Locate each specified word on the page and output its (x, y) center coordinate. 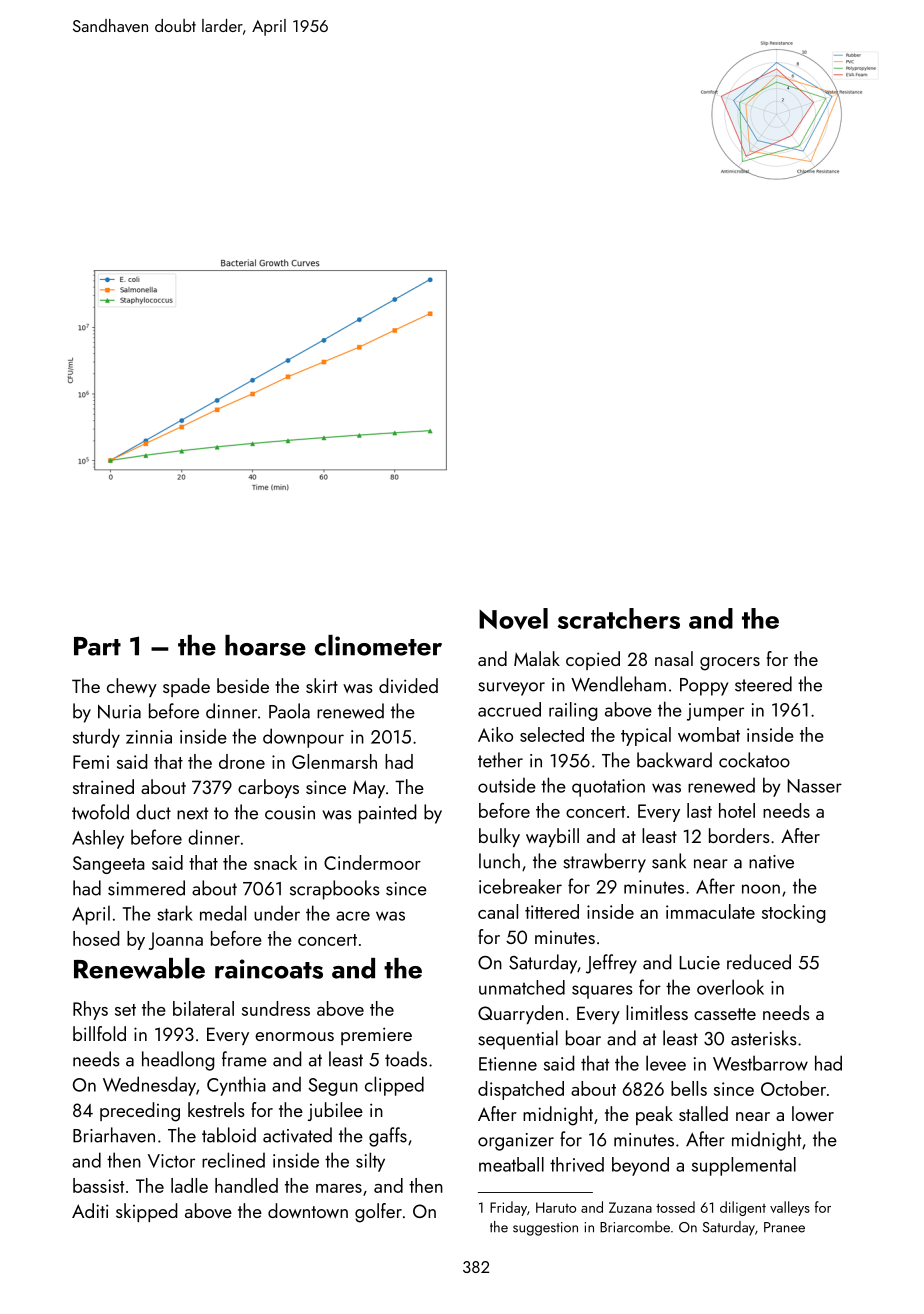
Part (97, 646)
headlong (178, 1061)
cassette (725, 1014)
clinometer (378, 645)
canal (498, 911)
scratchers (619, 618)
